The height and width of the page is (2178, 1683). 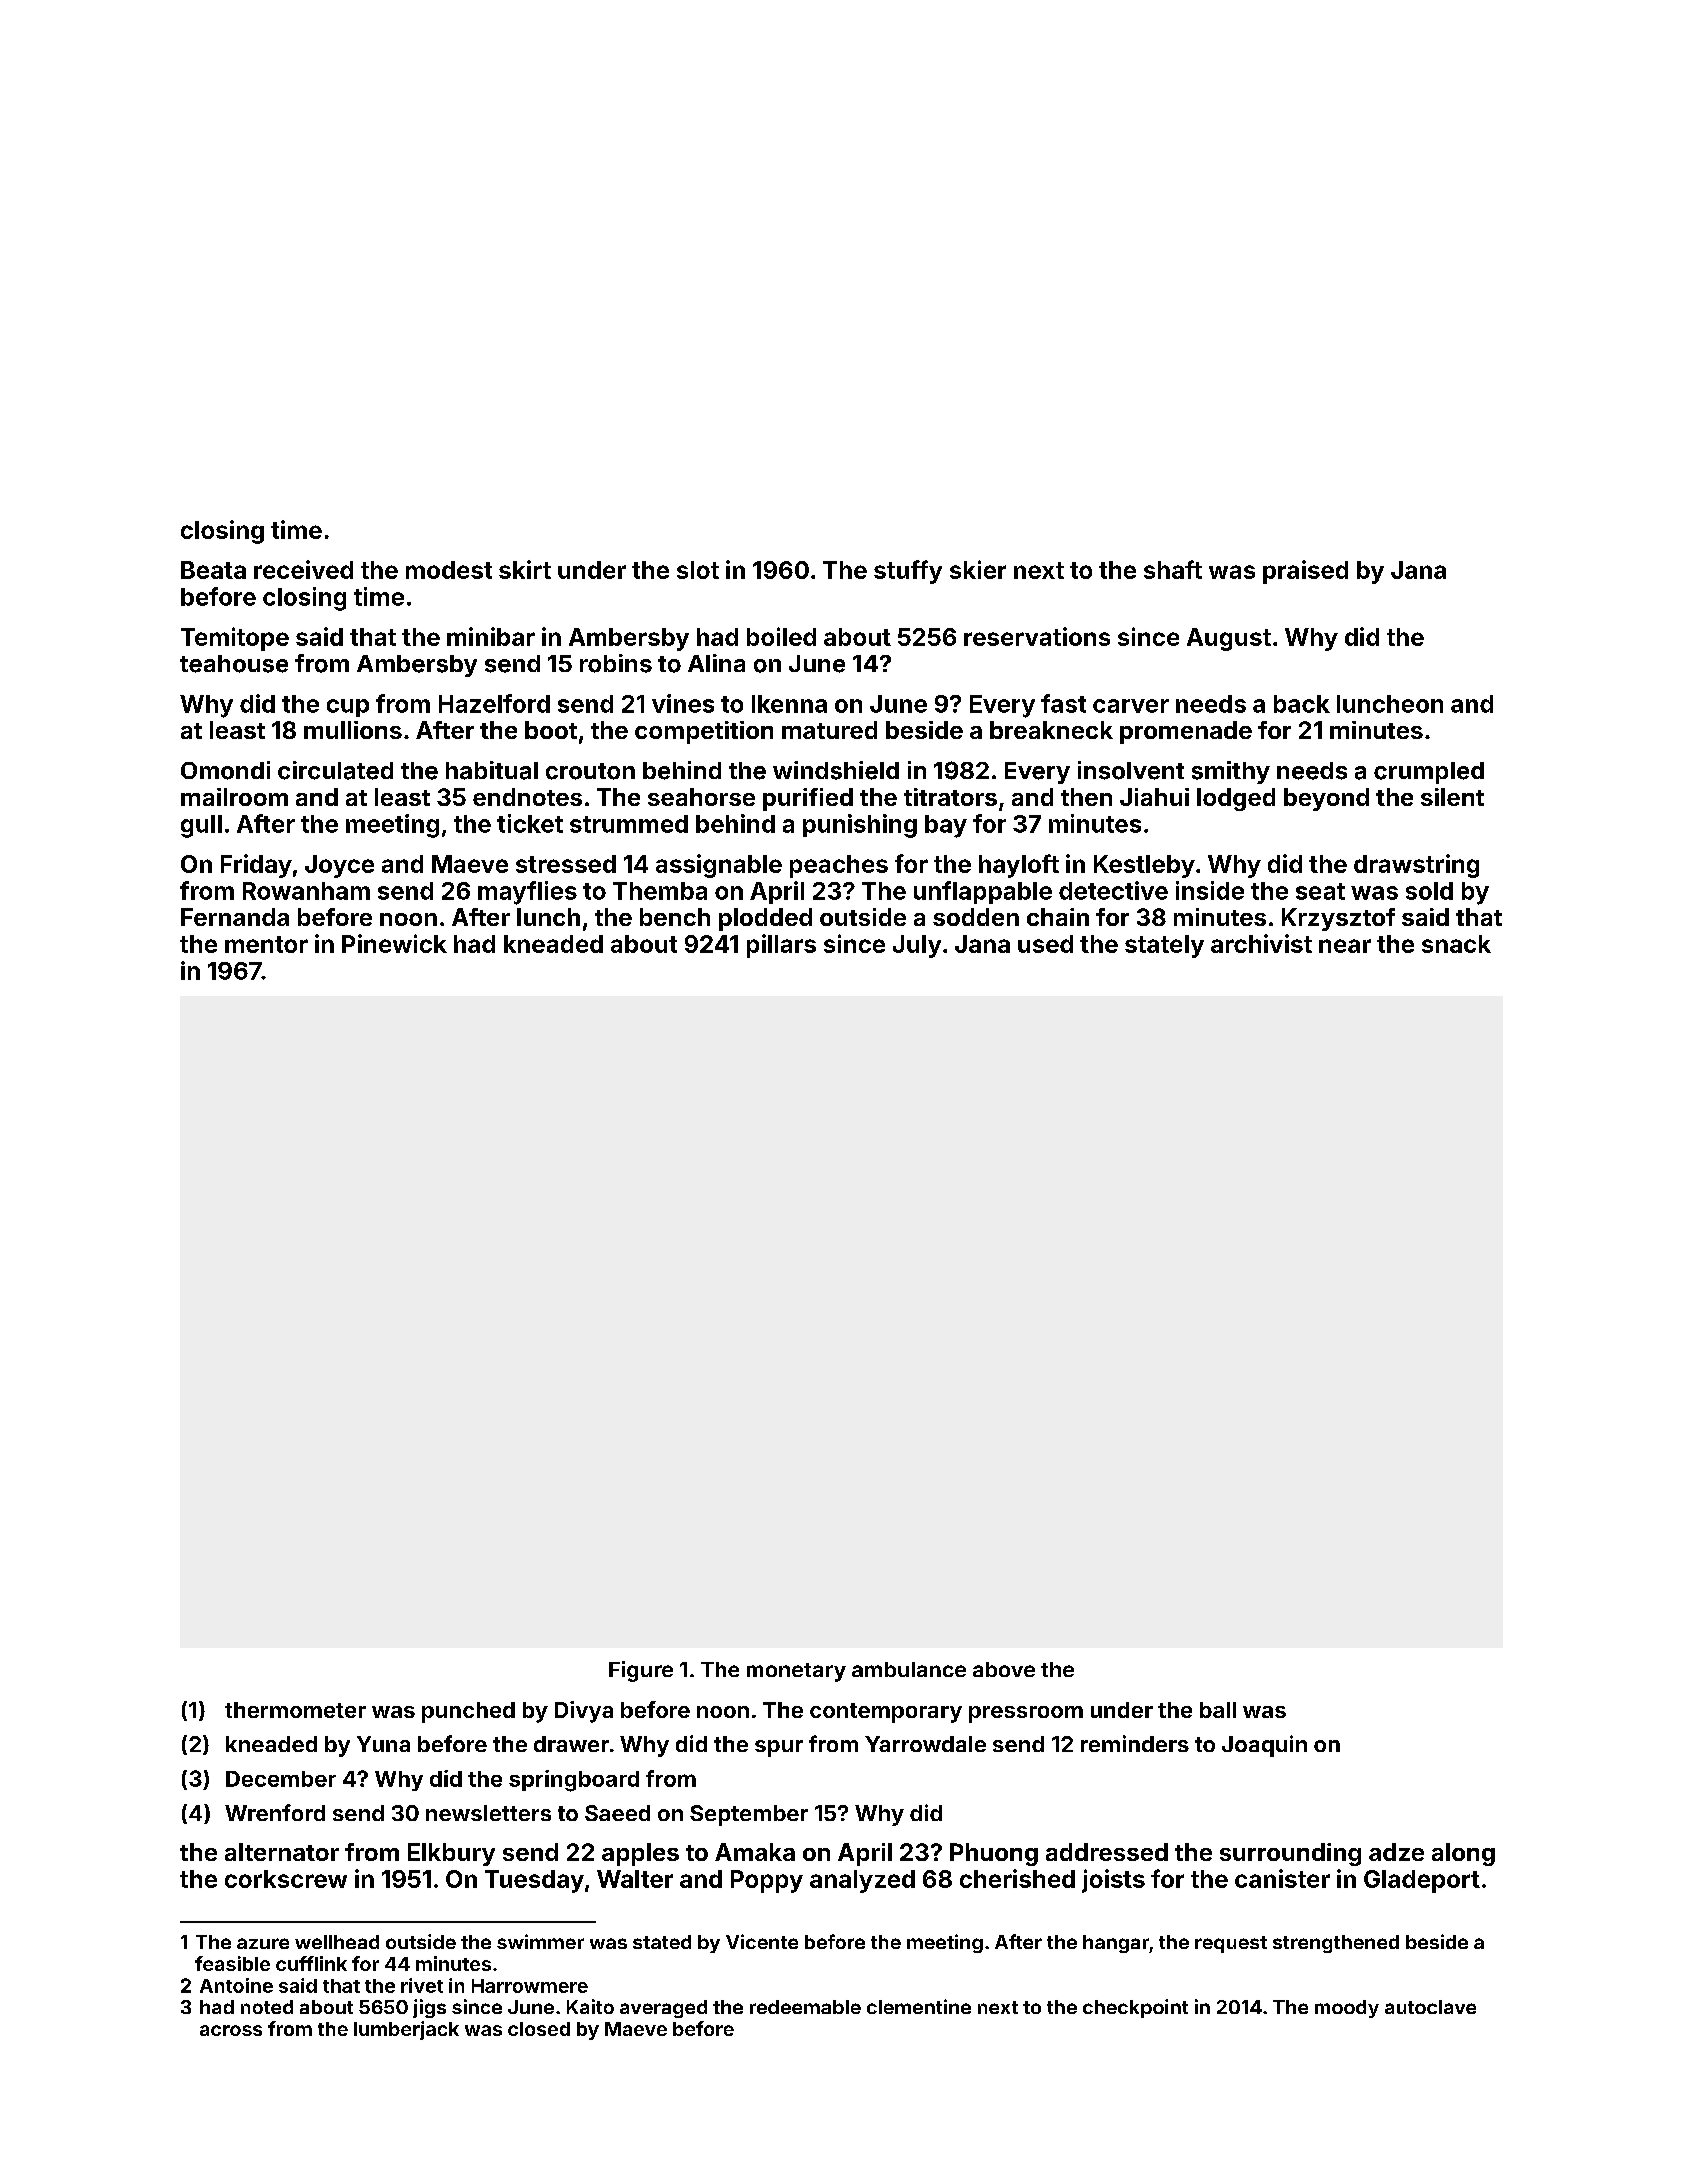 What do you see at coordinates (909, 1669) in the page?
I see `ambulance` at bounding box center [909, 1669].
